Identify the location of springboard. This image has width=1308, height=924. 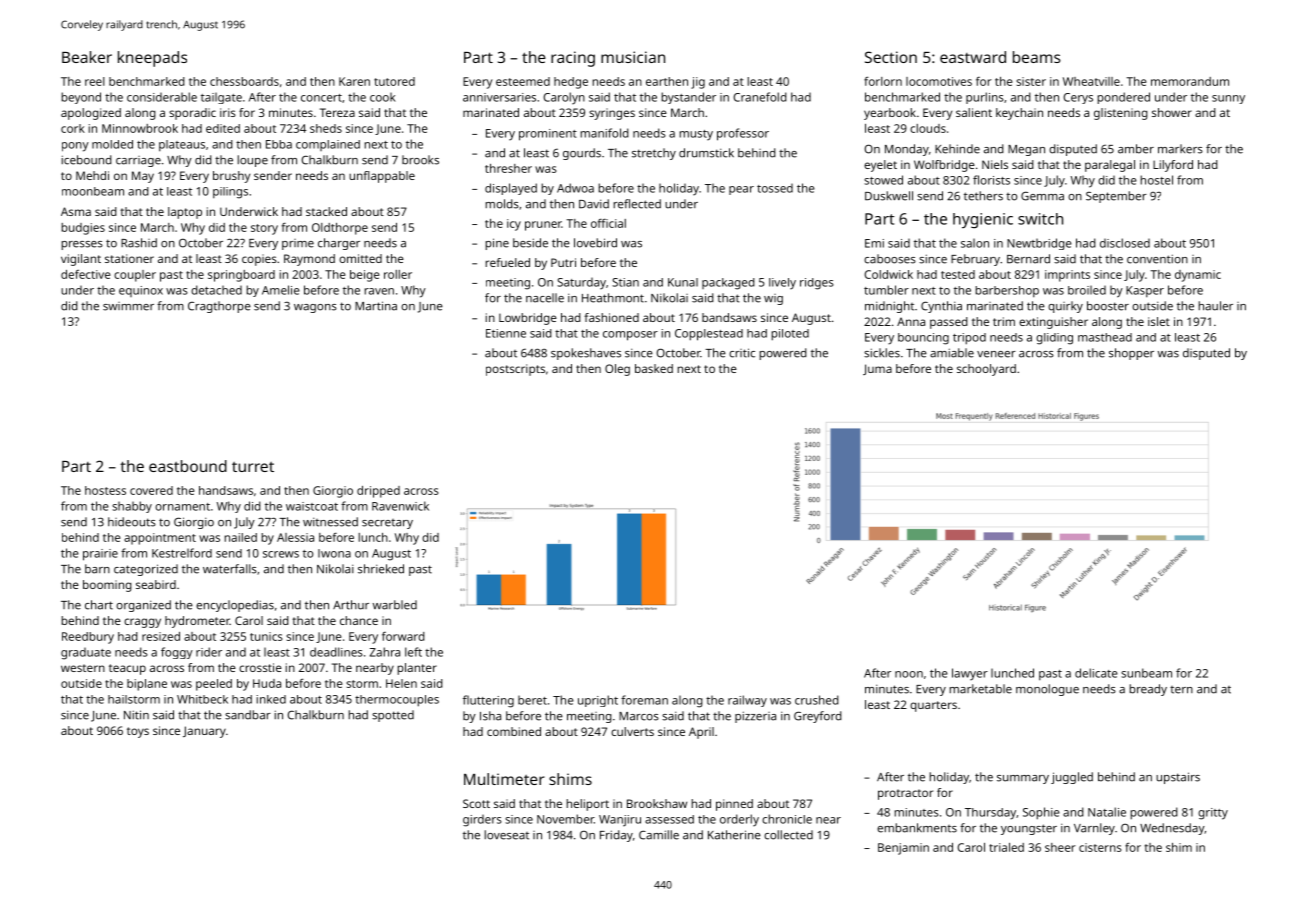
(241, 276).
